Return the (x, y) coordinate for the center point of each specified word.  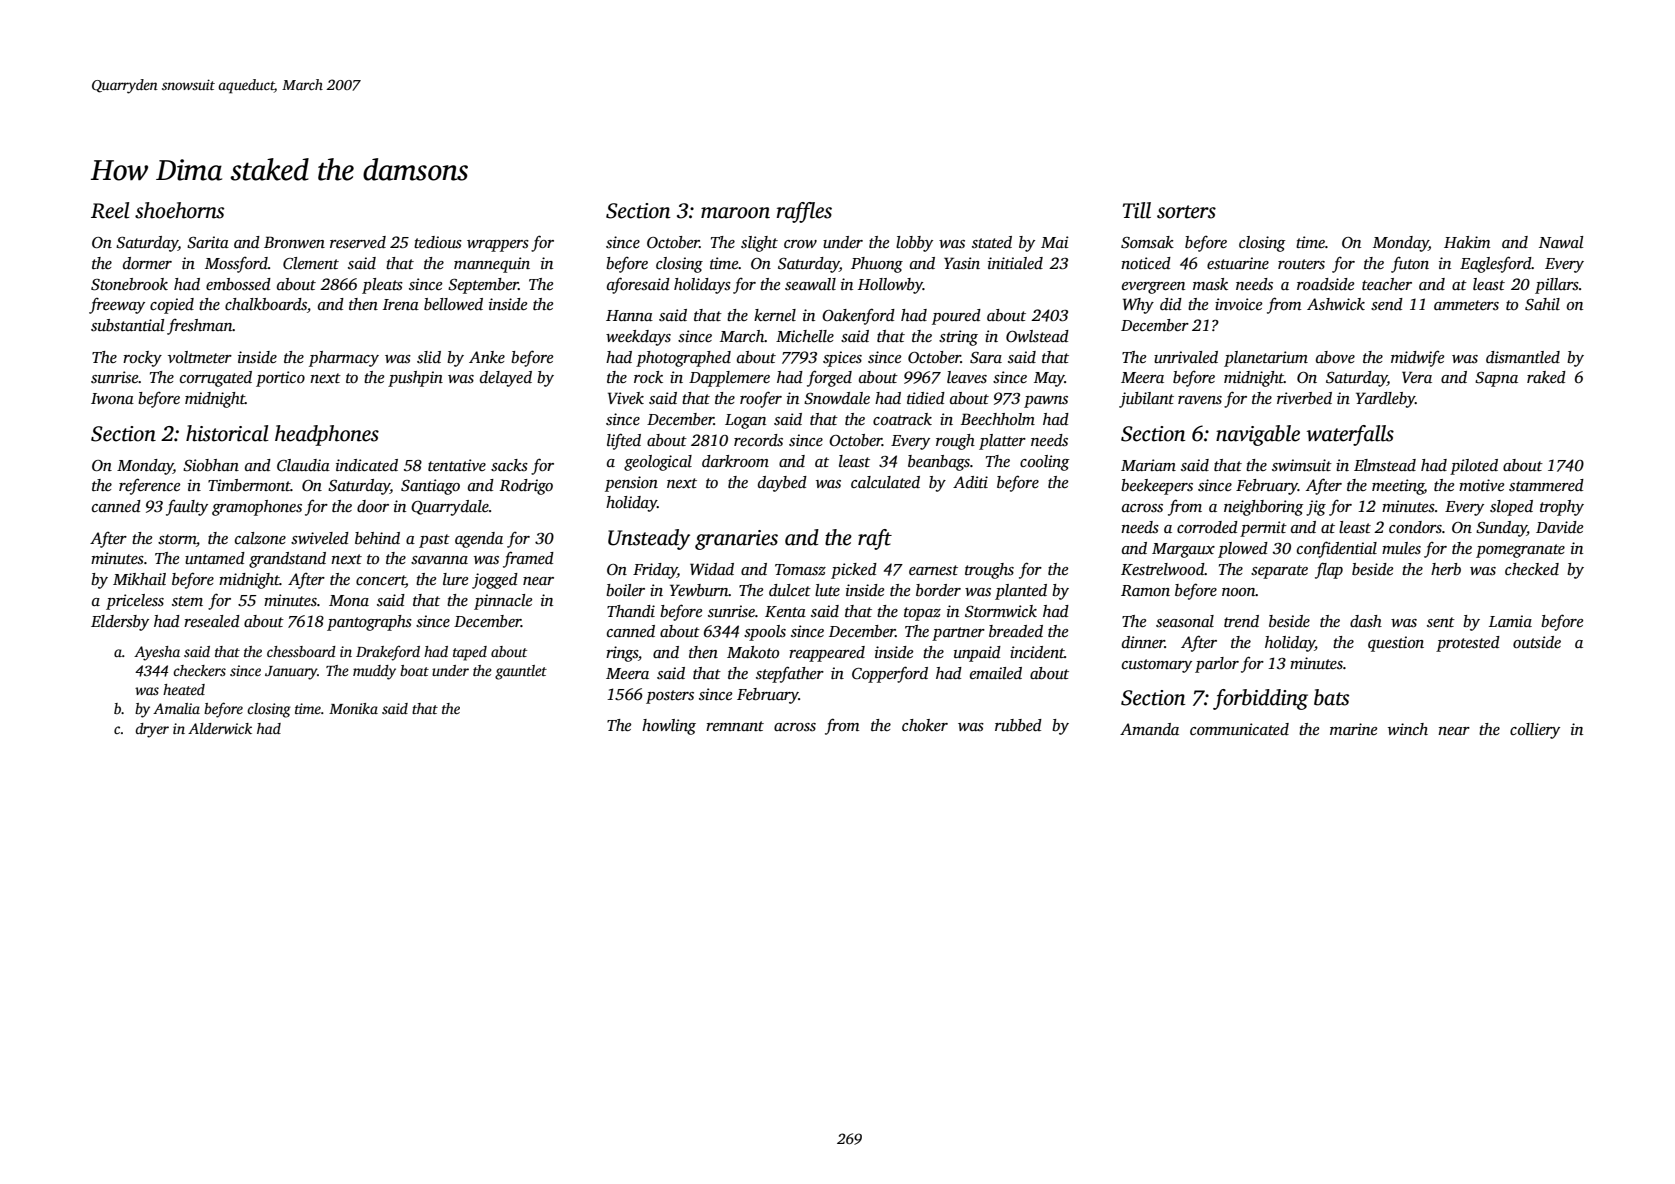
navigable (1258, 435)
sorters (1186, 212)
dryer (152, 730)
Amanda (1149, 729)
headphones (327, 435)
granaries (736, 540)
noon (1239, 592)
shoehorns (179, 210)
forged (829, 378)
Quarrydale (450, 508)
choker (925, 725)
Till (1137, 210)
